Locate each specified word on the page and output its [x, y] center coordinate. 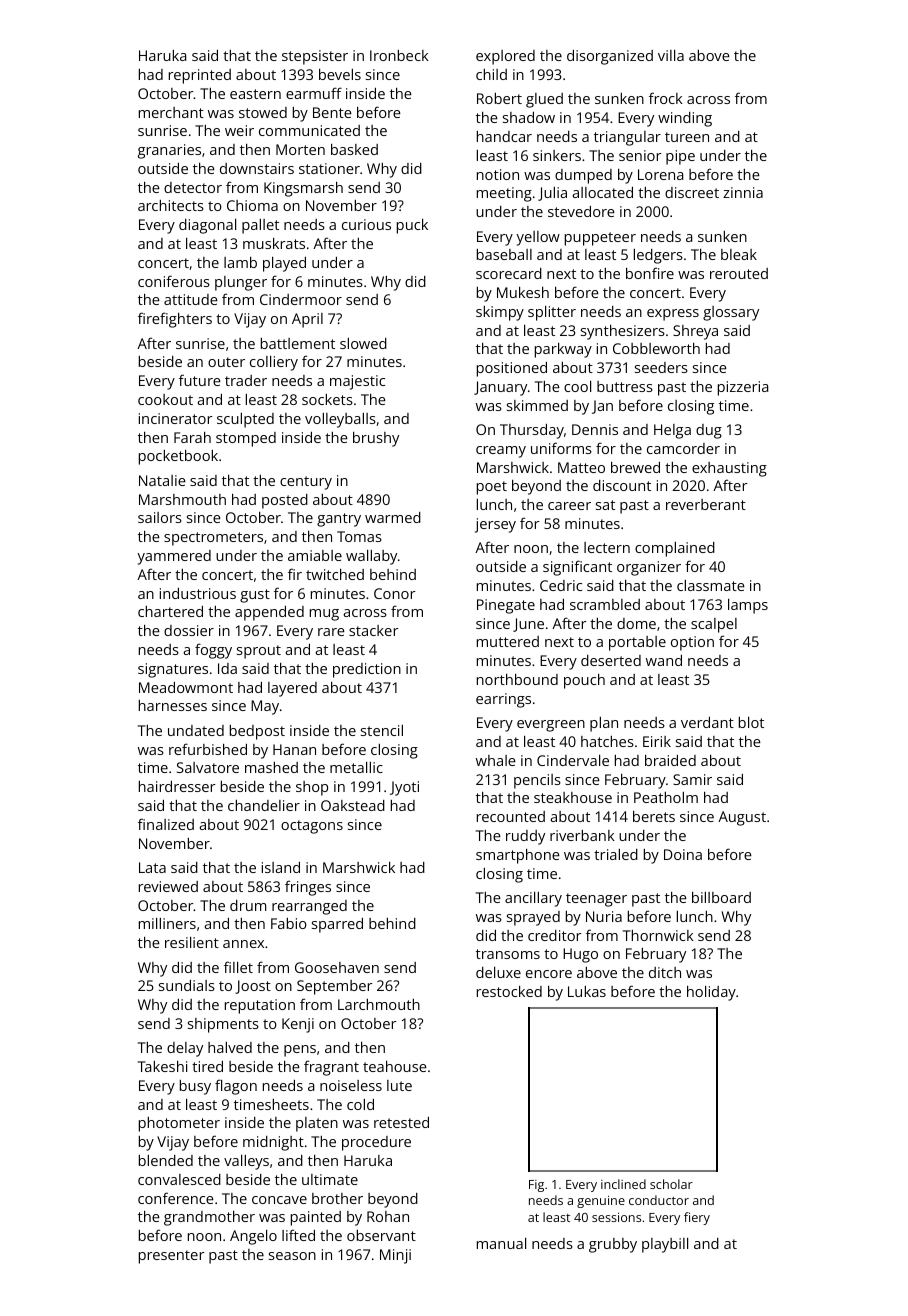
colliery [274, 363]
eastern [255, 94]
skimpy [500, 313]
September [335, 987]
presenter [172, 1257]
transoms [508, 954]
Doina [683, 854]
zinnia [743, 192]
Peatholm [666, 797]
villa [671, 55]
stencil [382, 730]
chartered [170, 611]
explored [505, 57]
